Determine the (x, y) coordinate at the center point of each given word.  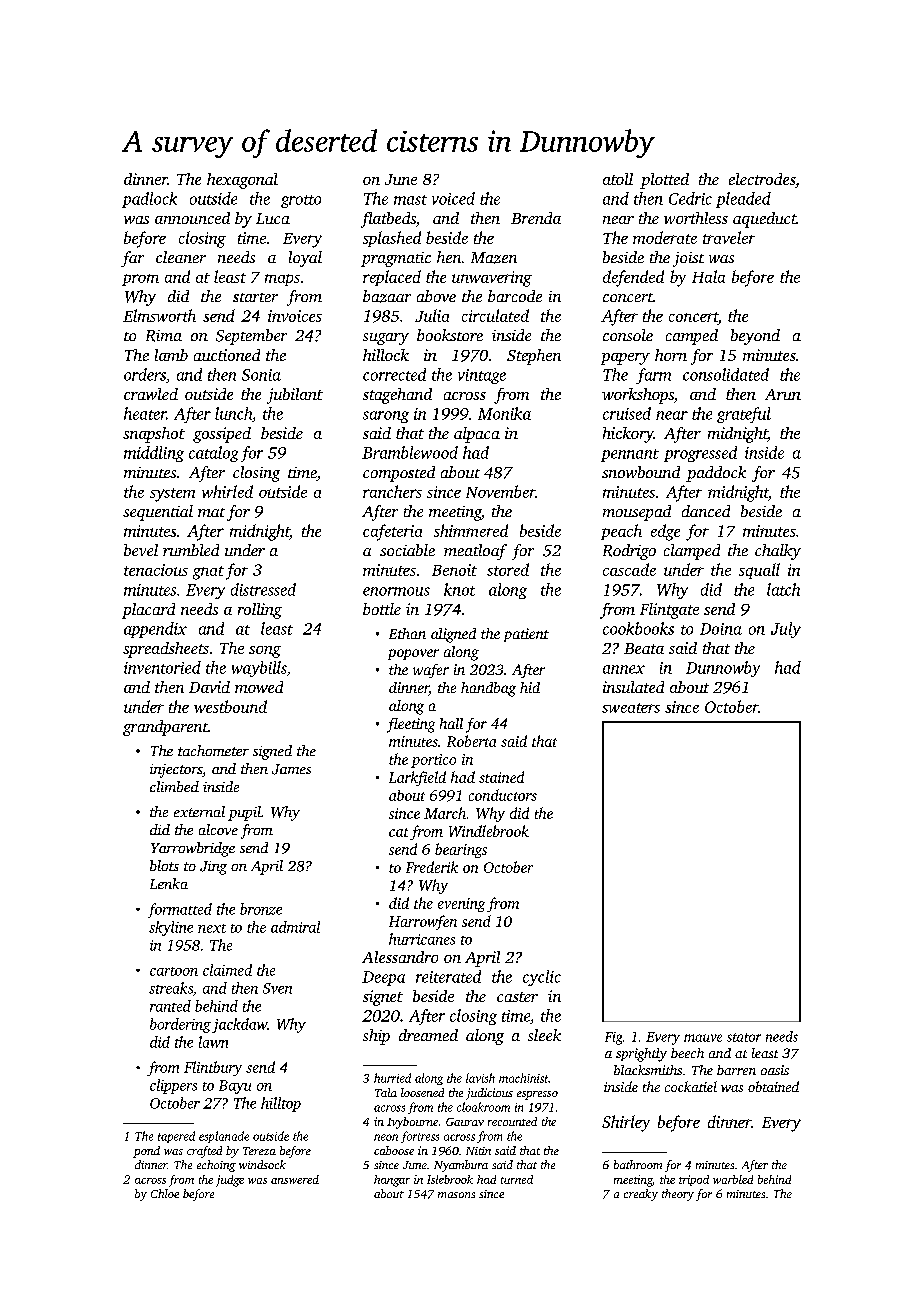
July (786, 630)
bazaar (387, 296)
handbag (488, 689)
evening (461, 905)
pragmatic (396, 259)
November (500, 491)
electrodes (762, 179)
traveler (729, 237)
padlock (149, 200)
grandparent (165, 728)
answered (295, 1179)
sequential (158, 513)
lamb (171, 355)
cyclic (542, 978)
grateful (744, 415)
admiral (295, 927)
